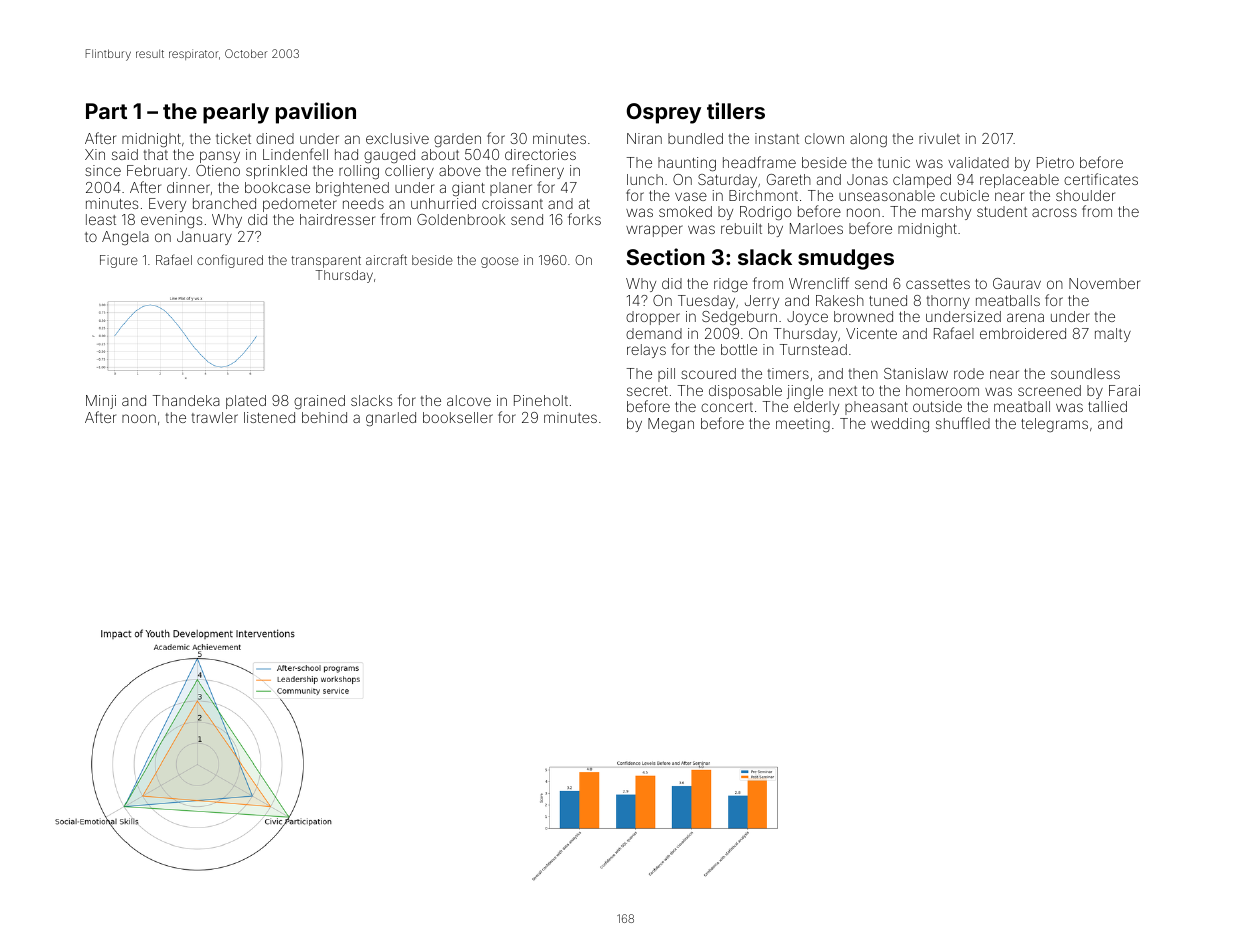  What do you see at coordinates (101, 402) in the screenshot?
I see `Minji` at bounding box center [101, 402].
